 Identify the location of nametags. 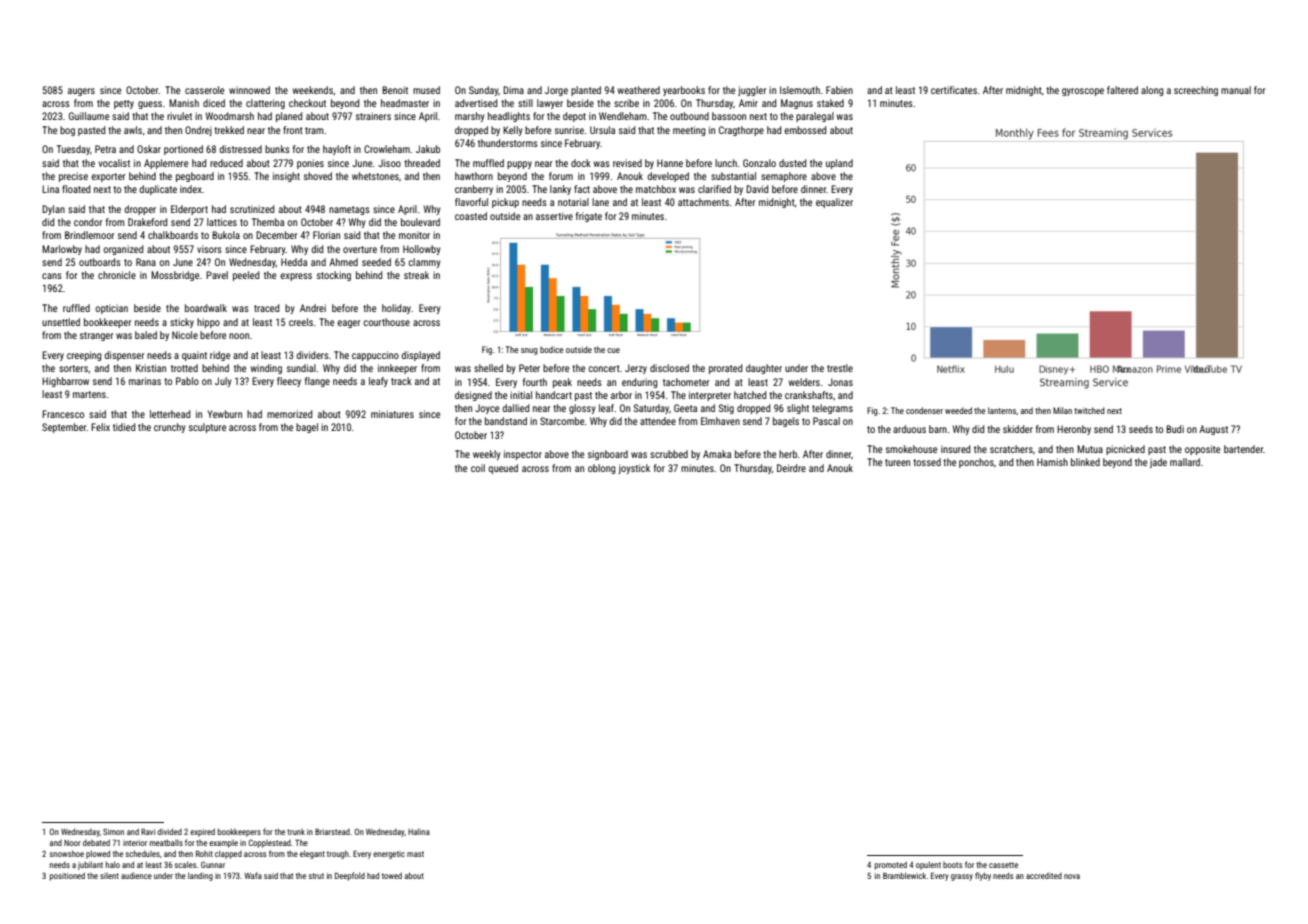
(349, 210).
